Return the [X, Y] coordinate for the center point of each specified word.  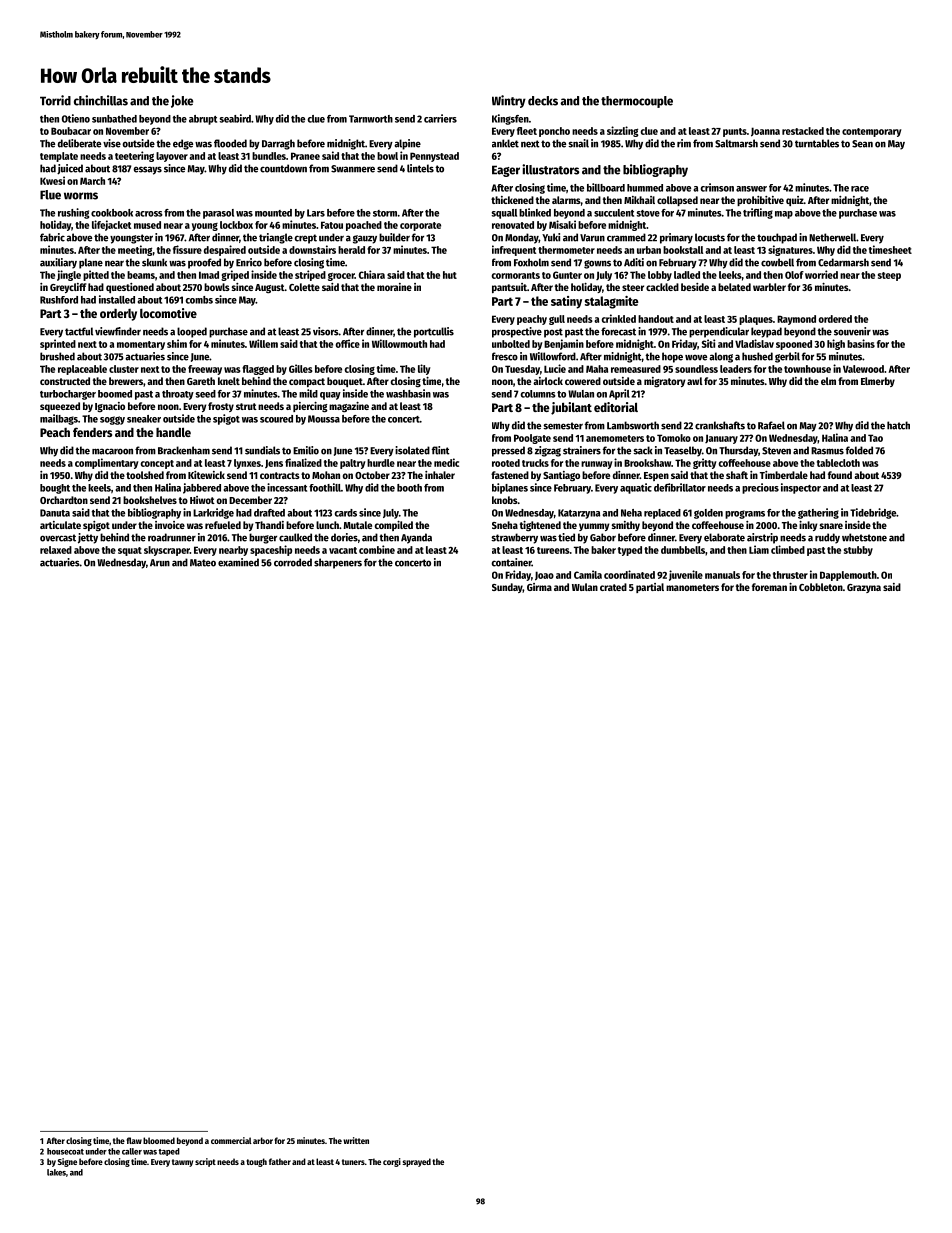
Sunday [507, 588]
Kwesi [52, 180]
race [860, 189]
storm [385, 213]
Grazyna [864, 588]
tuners [353, 1162]
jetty [88, 538]
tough [256, 1162]
